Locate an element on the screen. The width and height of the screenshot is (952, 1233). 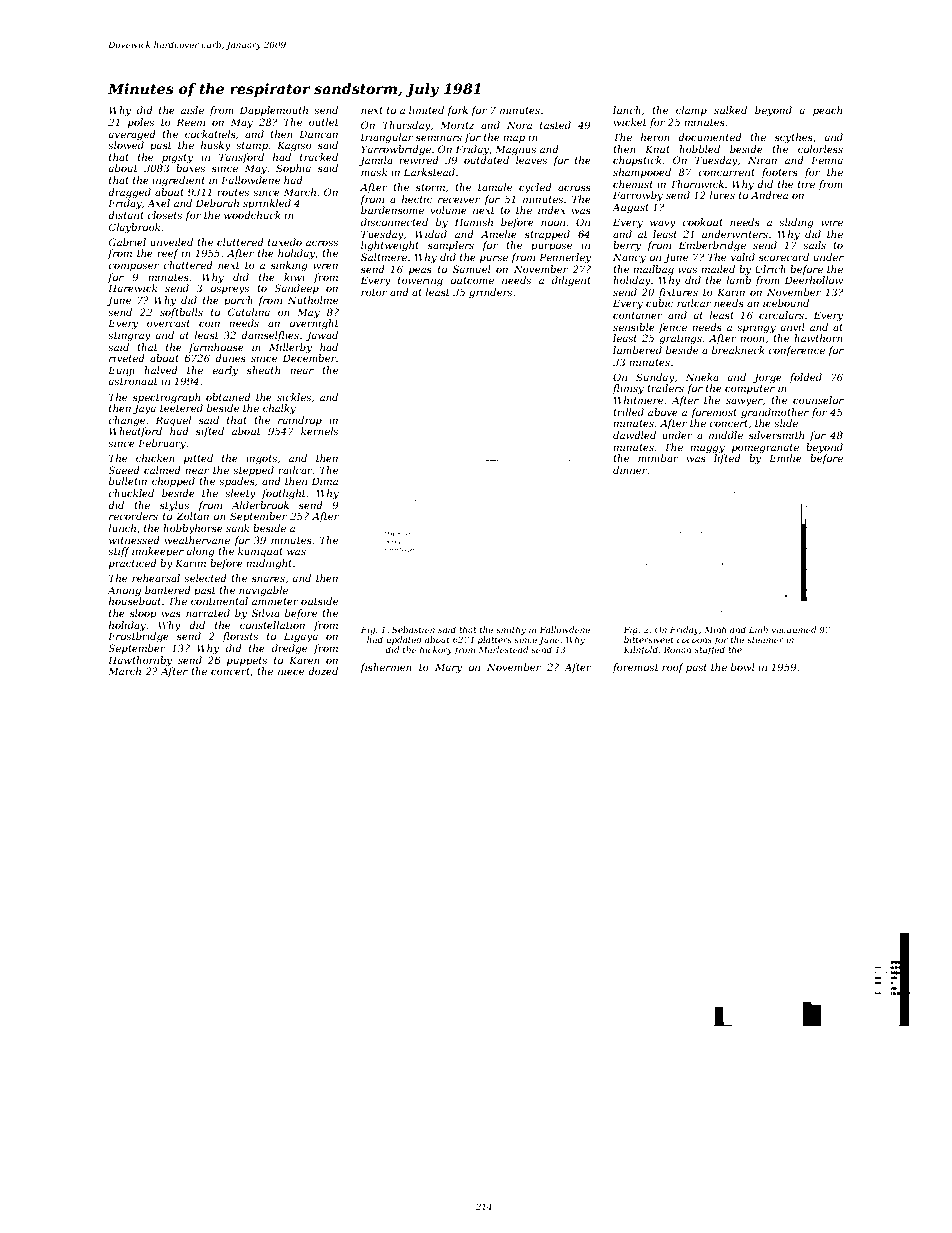
silversmith is located at coordinates (776, 435).
